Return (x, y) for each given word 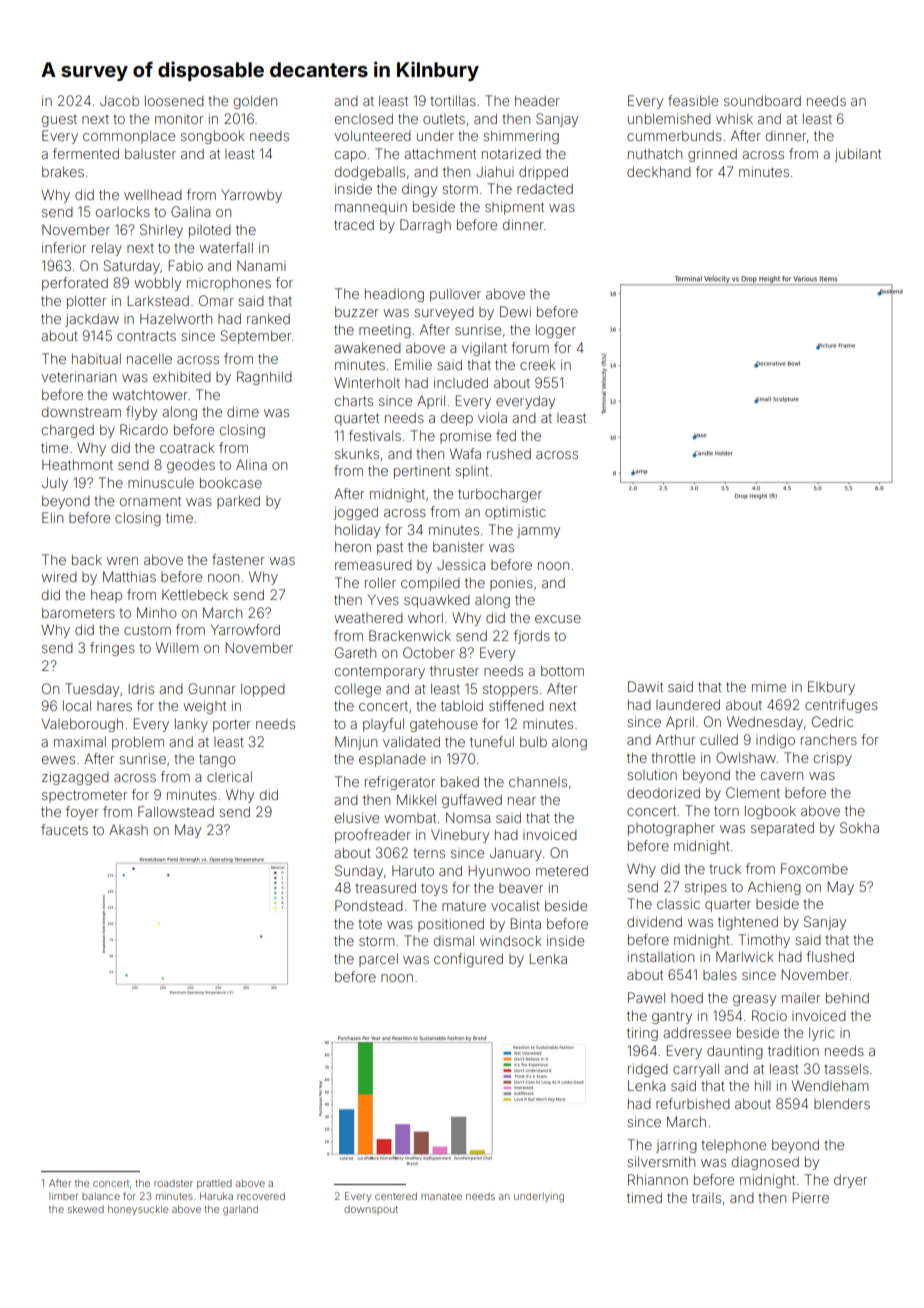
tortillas (453, 100)
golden (255, 102)
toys (434, 889)
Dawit (645, 686)
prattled (214, 1184)
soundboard (762, 100)
